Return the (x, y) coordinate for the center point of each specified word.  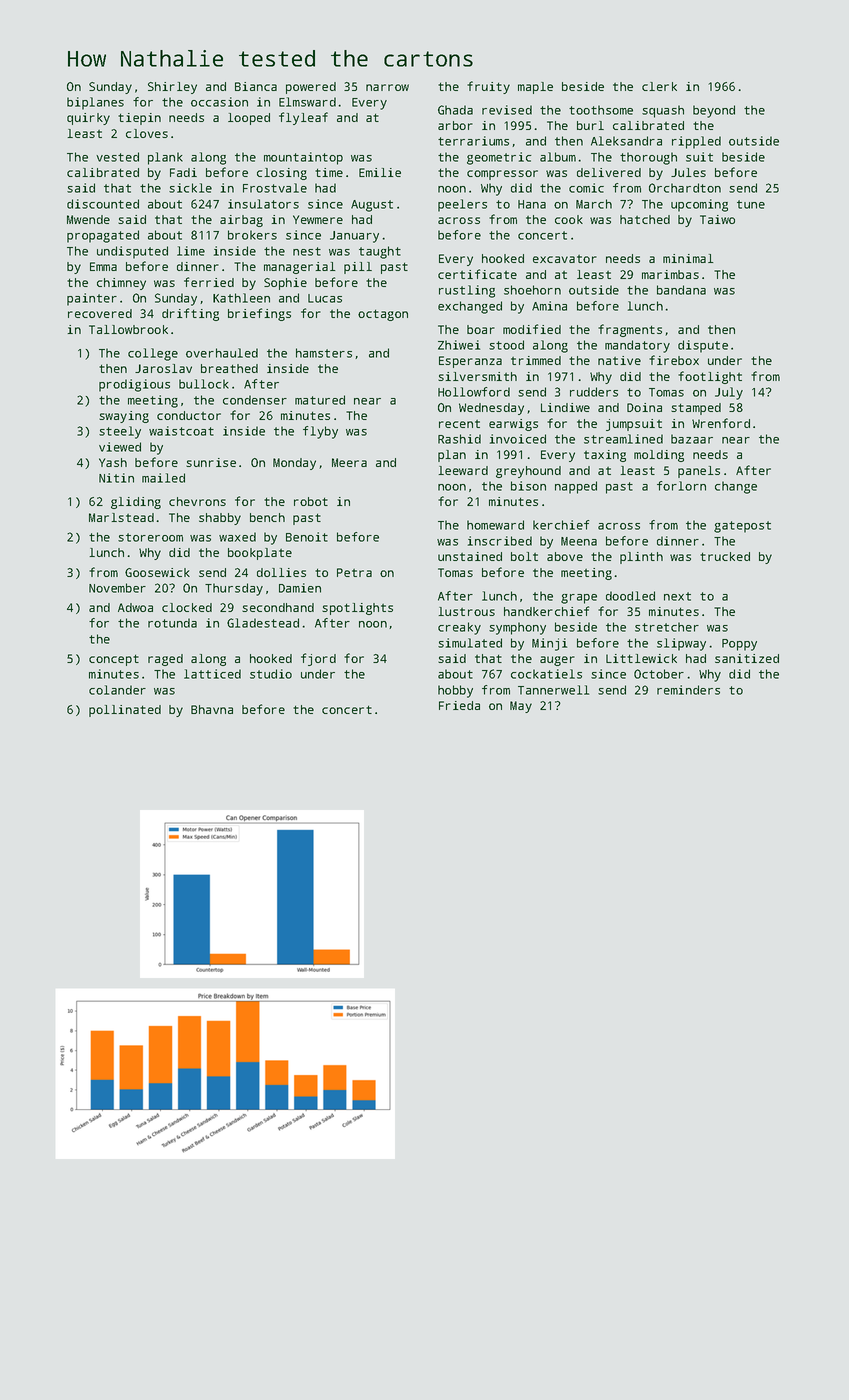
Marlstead (121, 517)
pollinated (125, 711)
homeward (495, 525)
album (558, 157)
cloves (147, 133)
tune (751, 204)
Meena (579, 541)
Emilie (380, 172)
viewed (120, 447)
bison (528, 486)
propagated (103, 236)
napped (576, 487)
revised (507, 110)
